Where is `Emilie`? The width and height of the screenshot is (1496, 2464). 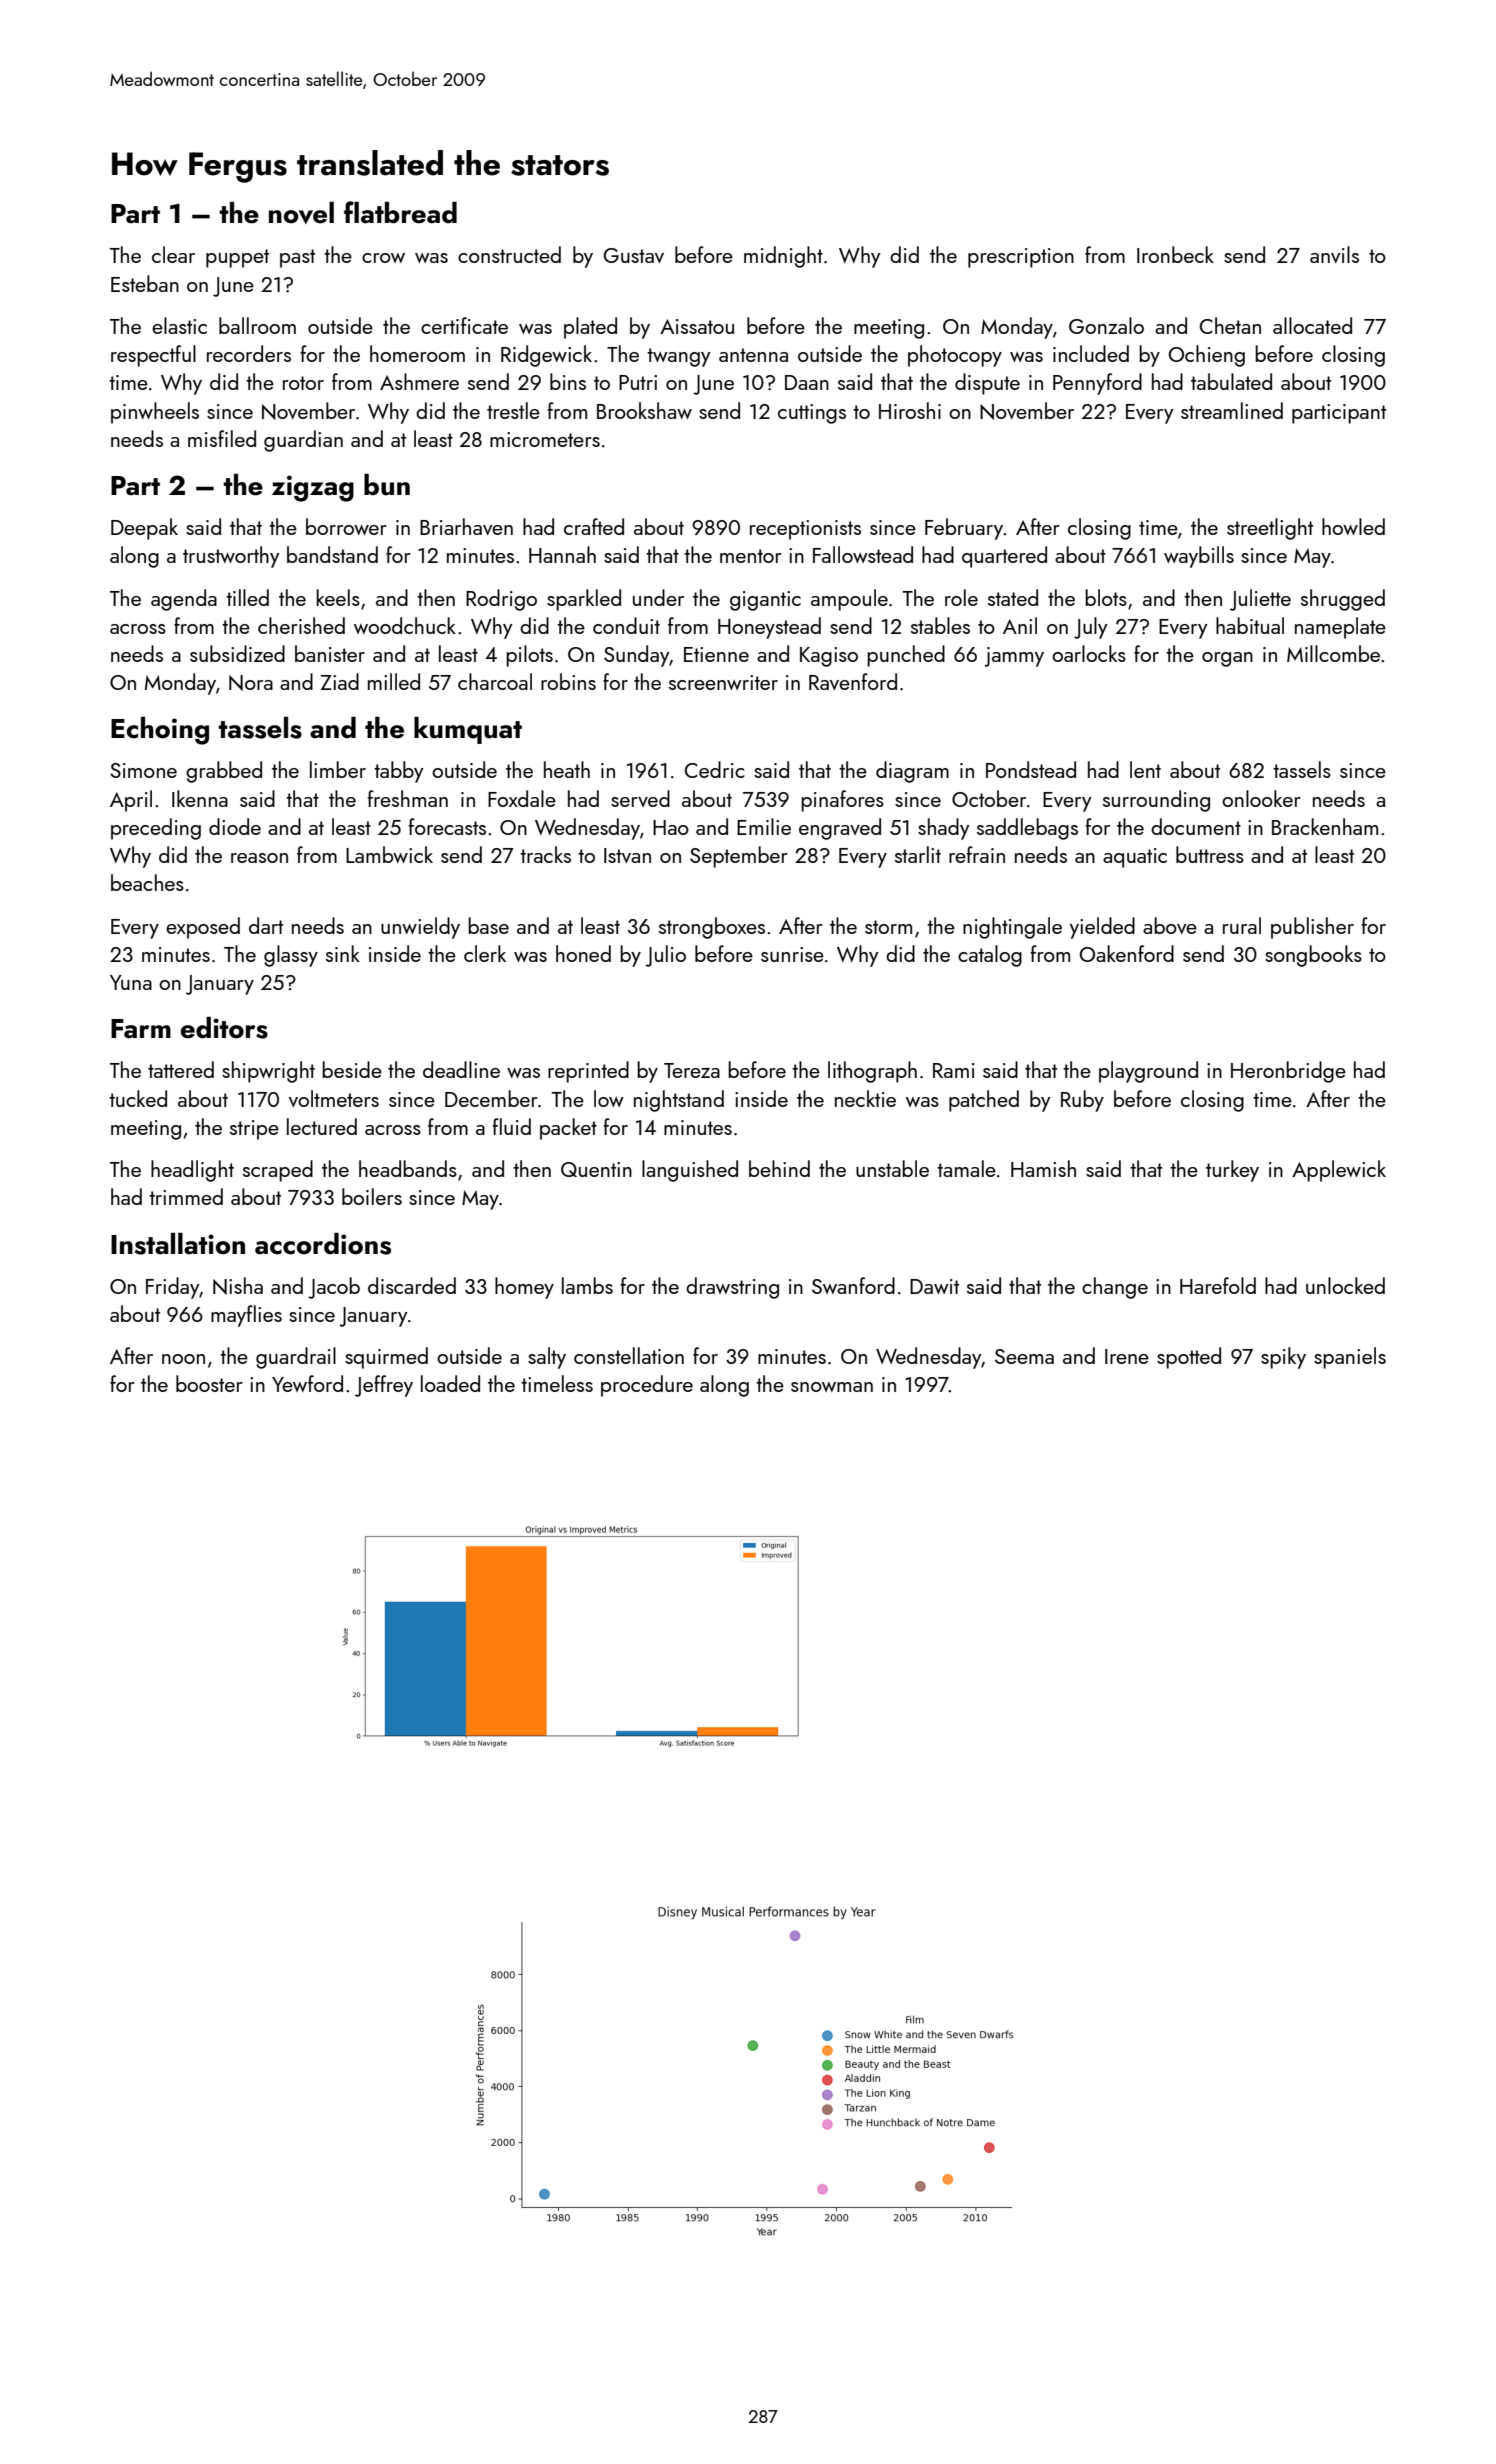
Emilie is located at coordinates (764, 826).
